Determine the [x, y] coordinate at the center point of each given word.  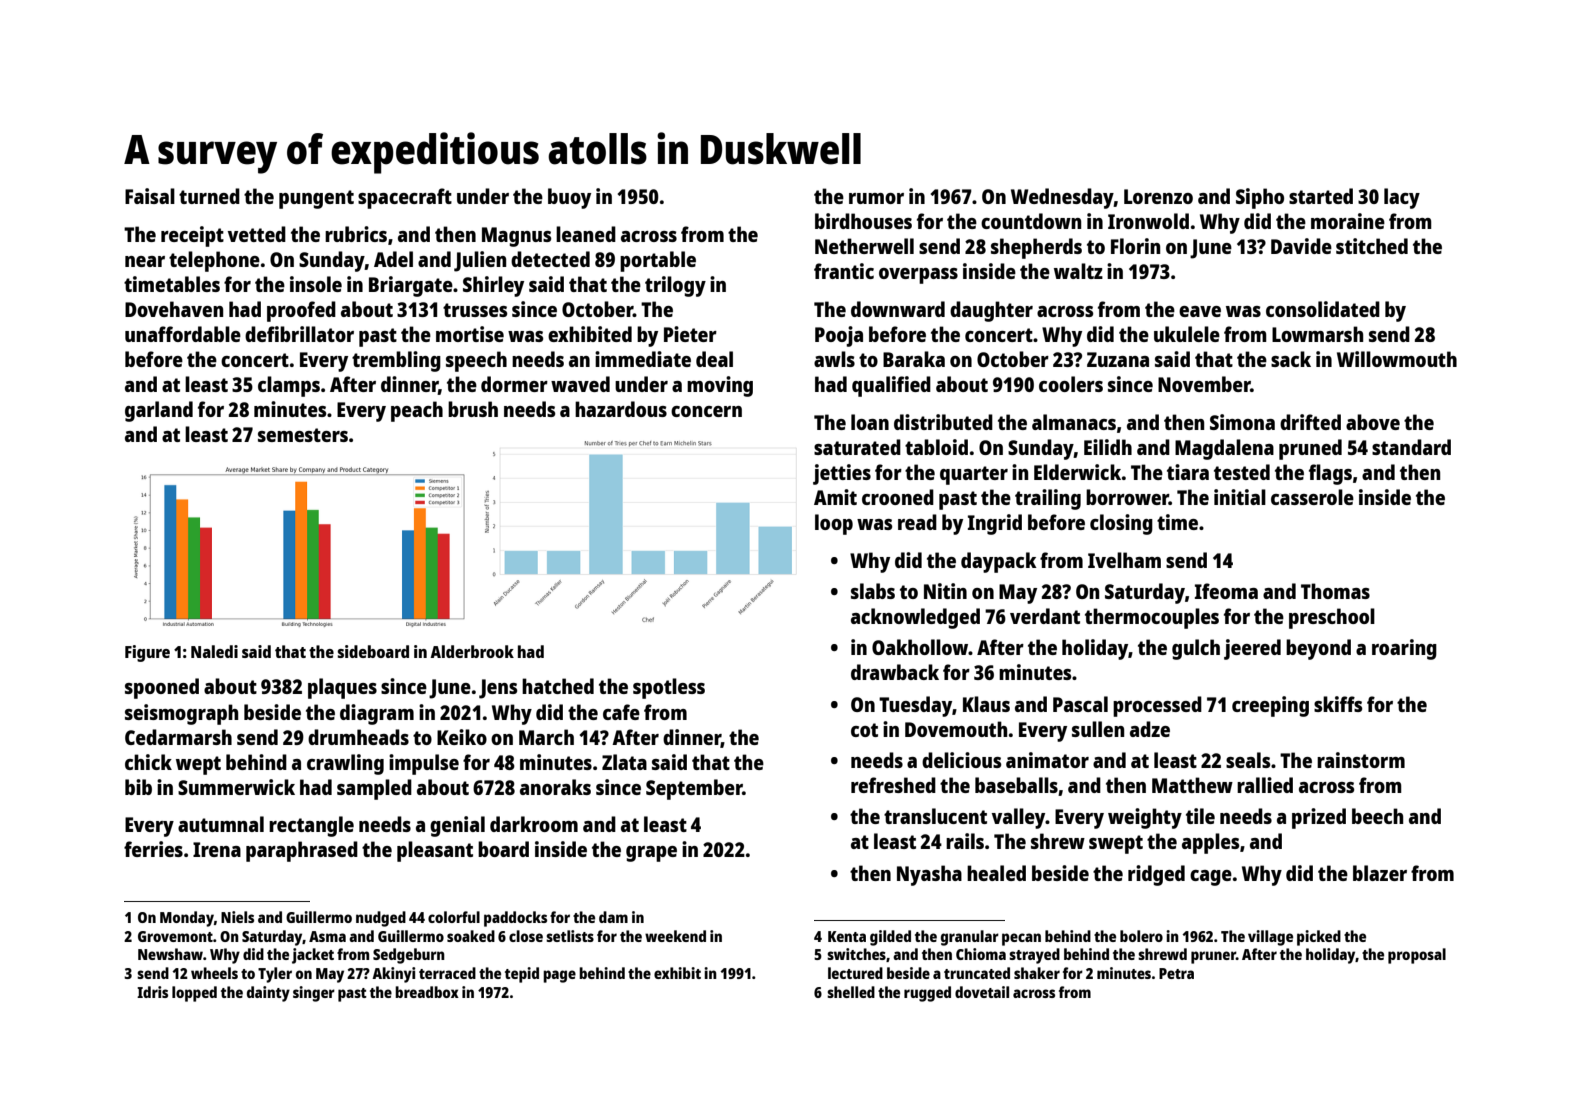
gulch [1196, 649]
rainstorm [1361, 760]
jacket [313, 956]
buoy [569, 198]
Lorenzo [1158, 196]
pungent [316, 199]
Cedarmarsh [178, 737]
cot [864, 730]
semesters [303, 435]
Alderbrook [472, 651]
